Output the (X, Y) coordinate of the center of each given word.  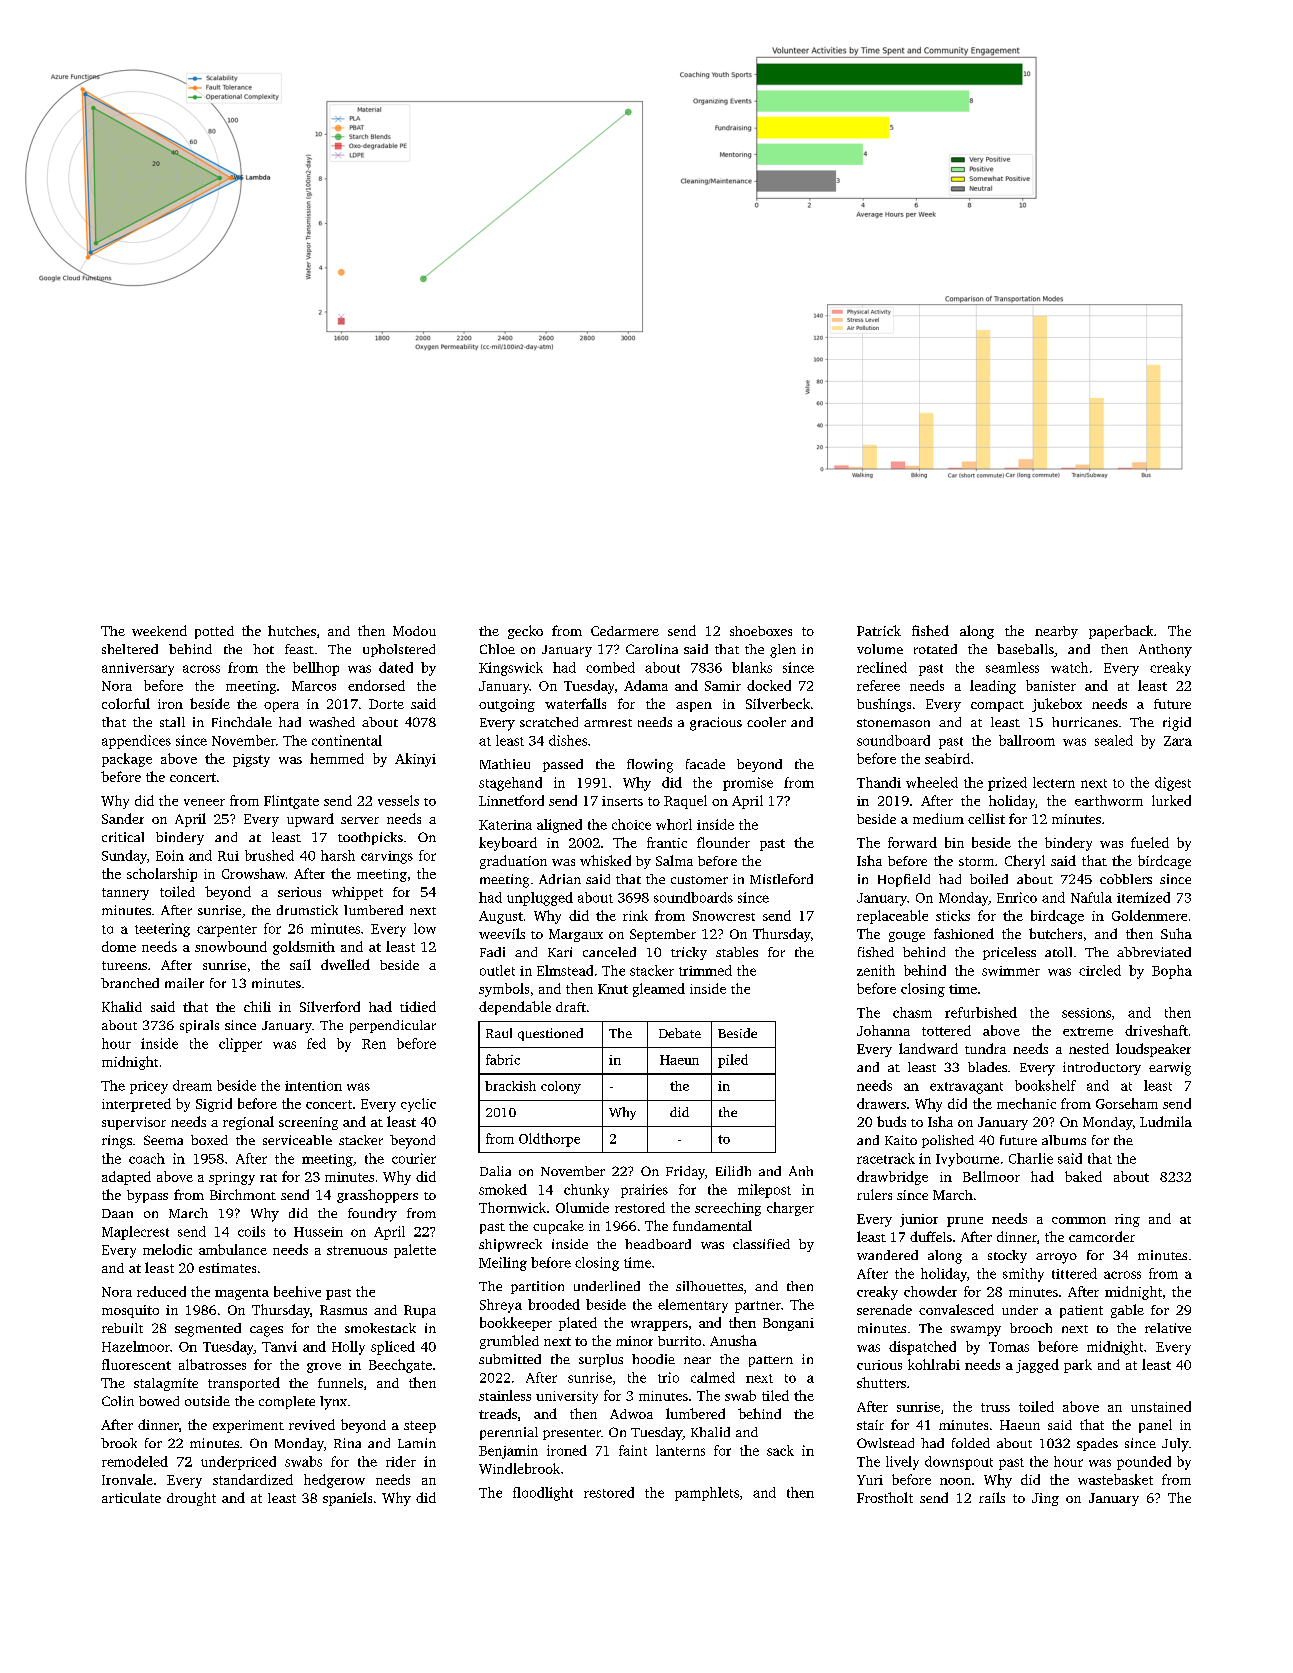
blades (987, 1067)
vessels (398, 800)
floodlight (543, 1494)
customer (699, 880)
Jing (1045, 1499)
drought (191, 1499)
